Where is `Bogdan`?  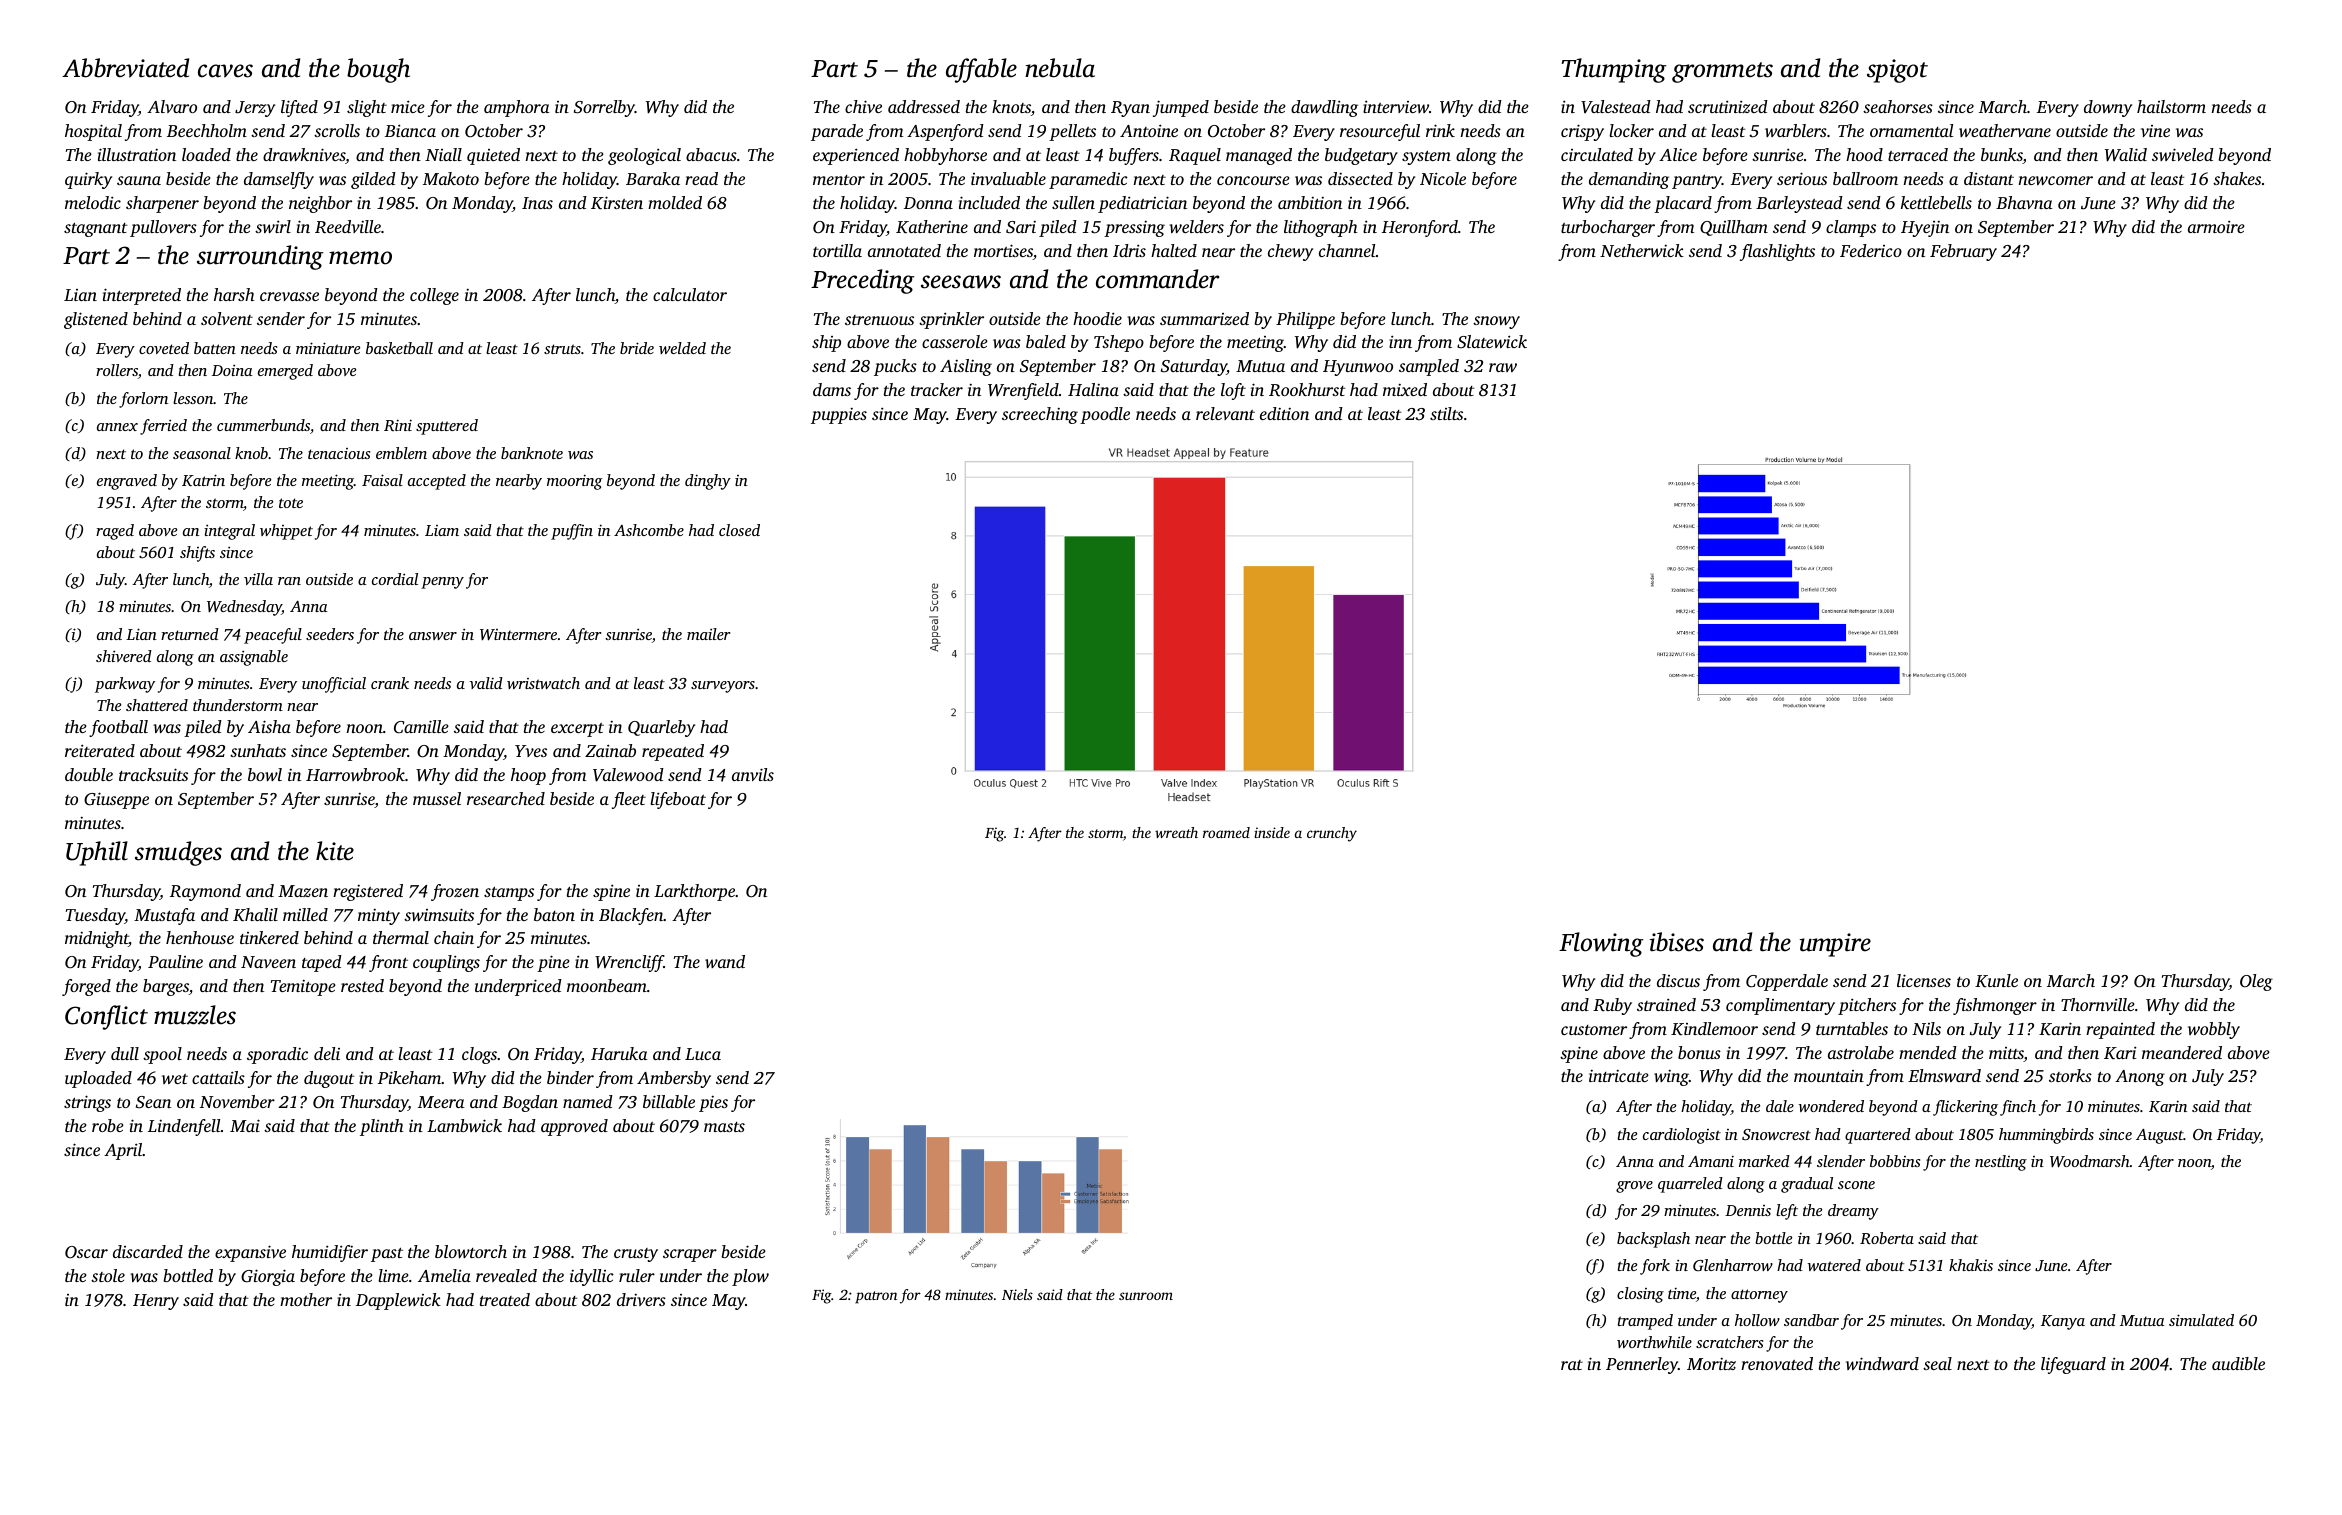 Bogdan is located at coordinates (530, 1103).
